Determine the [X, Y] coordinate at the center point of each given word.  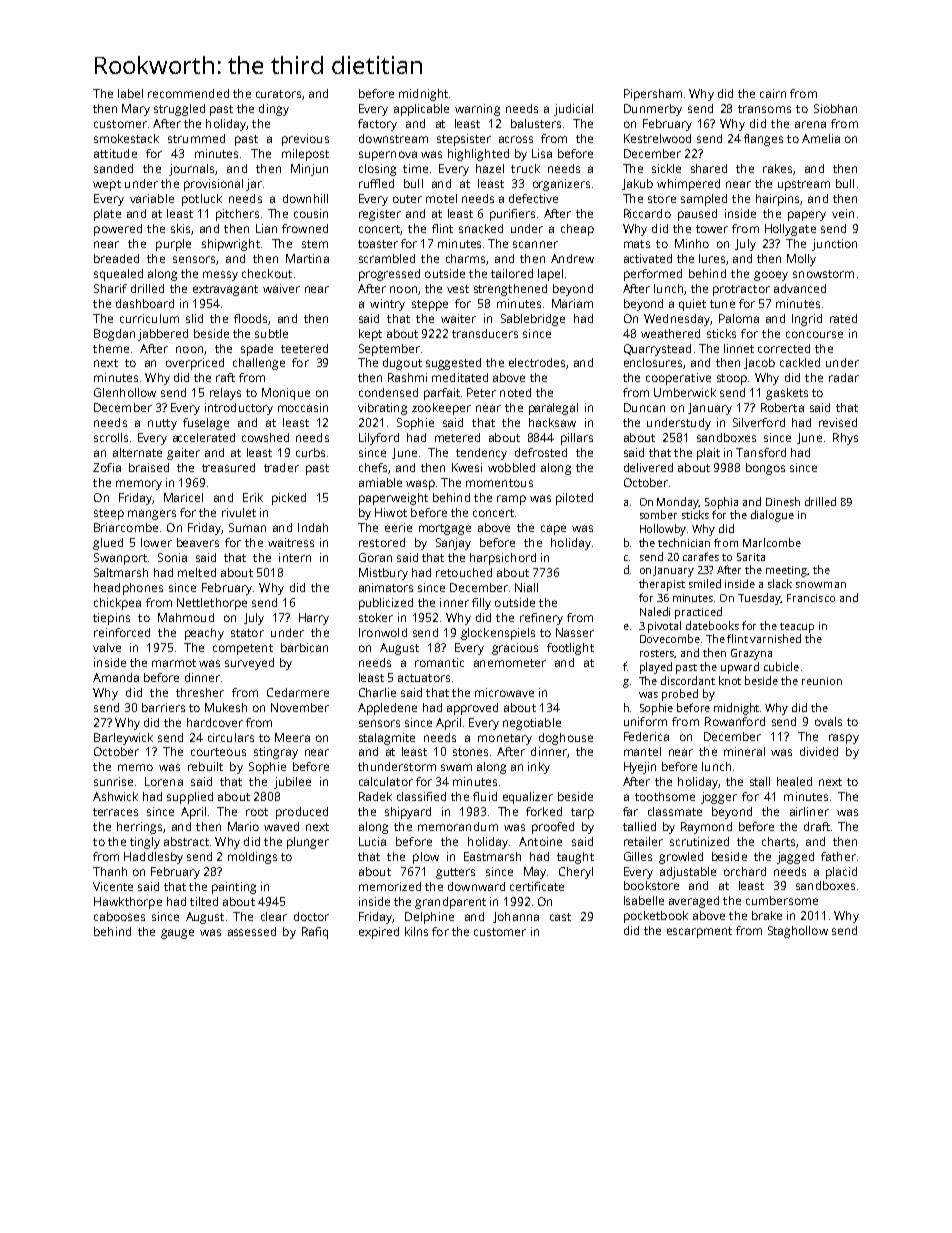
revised [838, 422]
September [389, 350]
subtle [271, 333]
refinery [541, 619]
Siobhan [835, 108]
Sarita [751, 557]
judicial [573, 110]
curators [278, 94]
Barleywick [123, 739]
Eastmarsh [492, 856]
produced [302, 813]
